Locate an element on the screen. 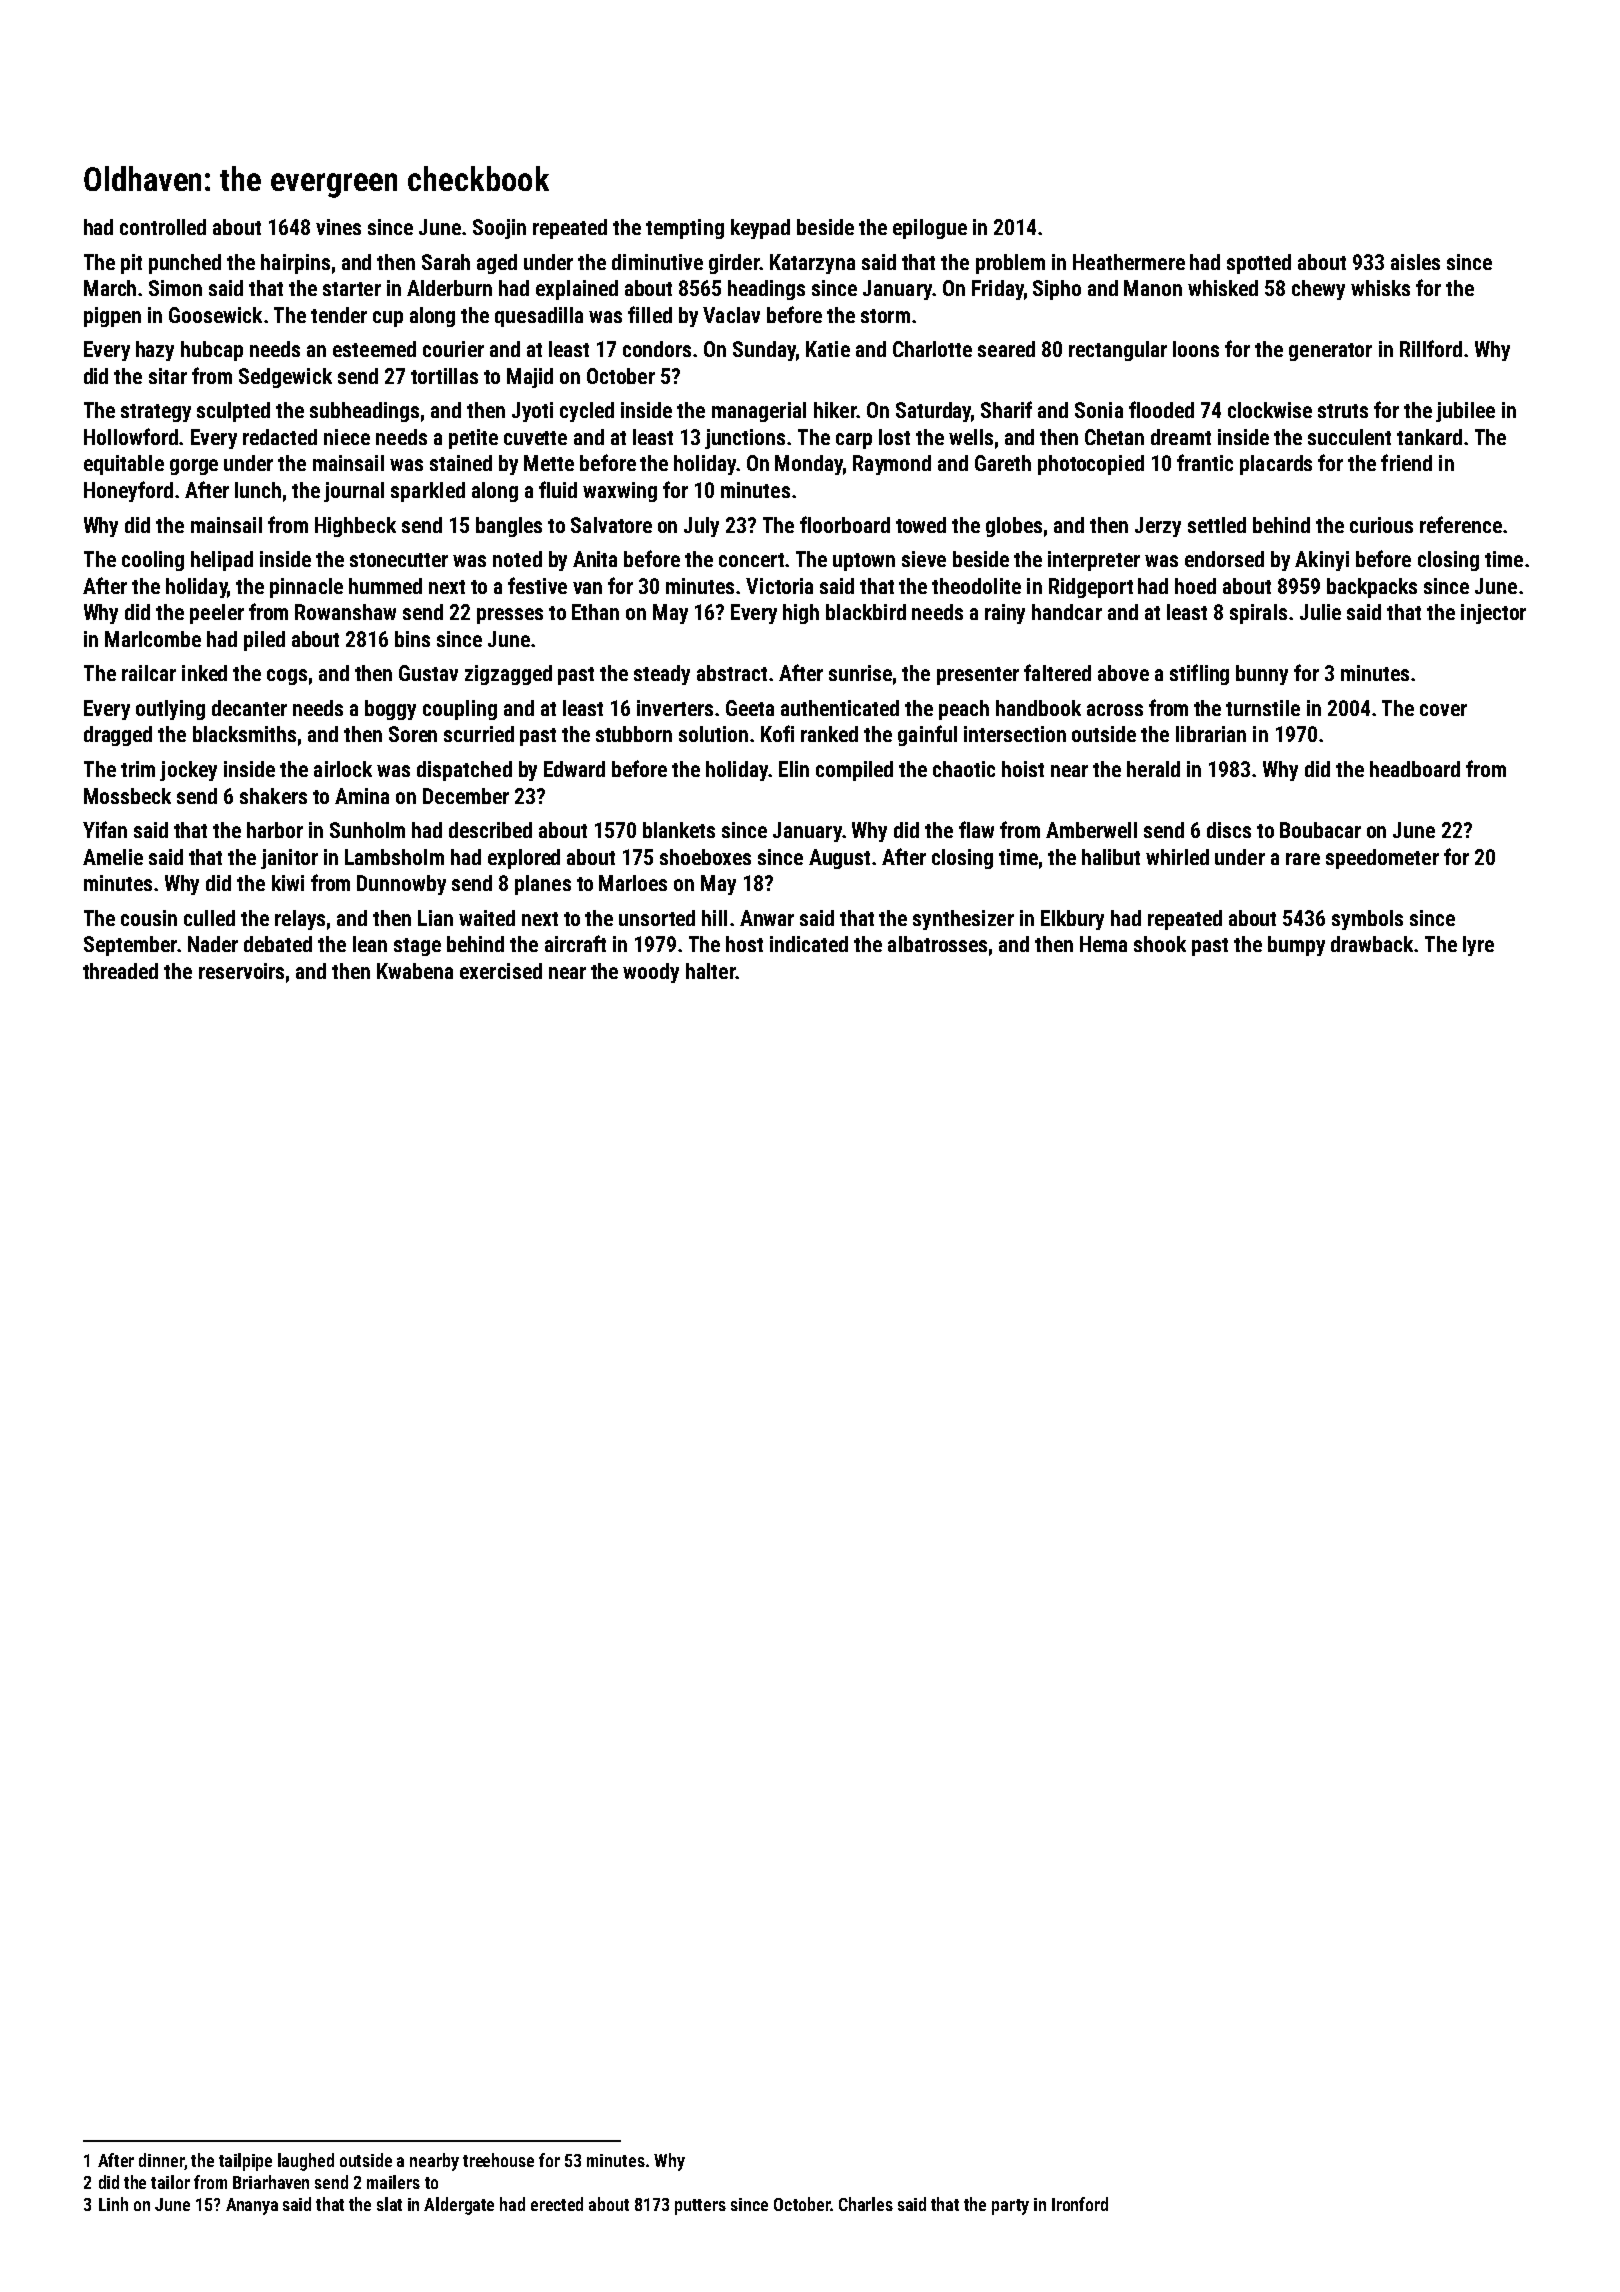 The width and height of the screenshot is (1620, 2292). dinner is located at coordinates (162, 2161).
